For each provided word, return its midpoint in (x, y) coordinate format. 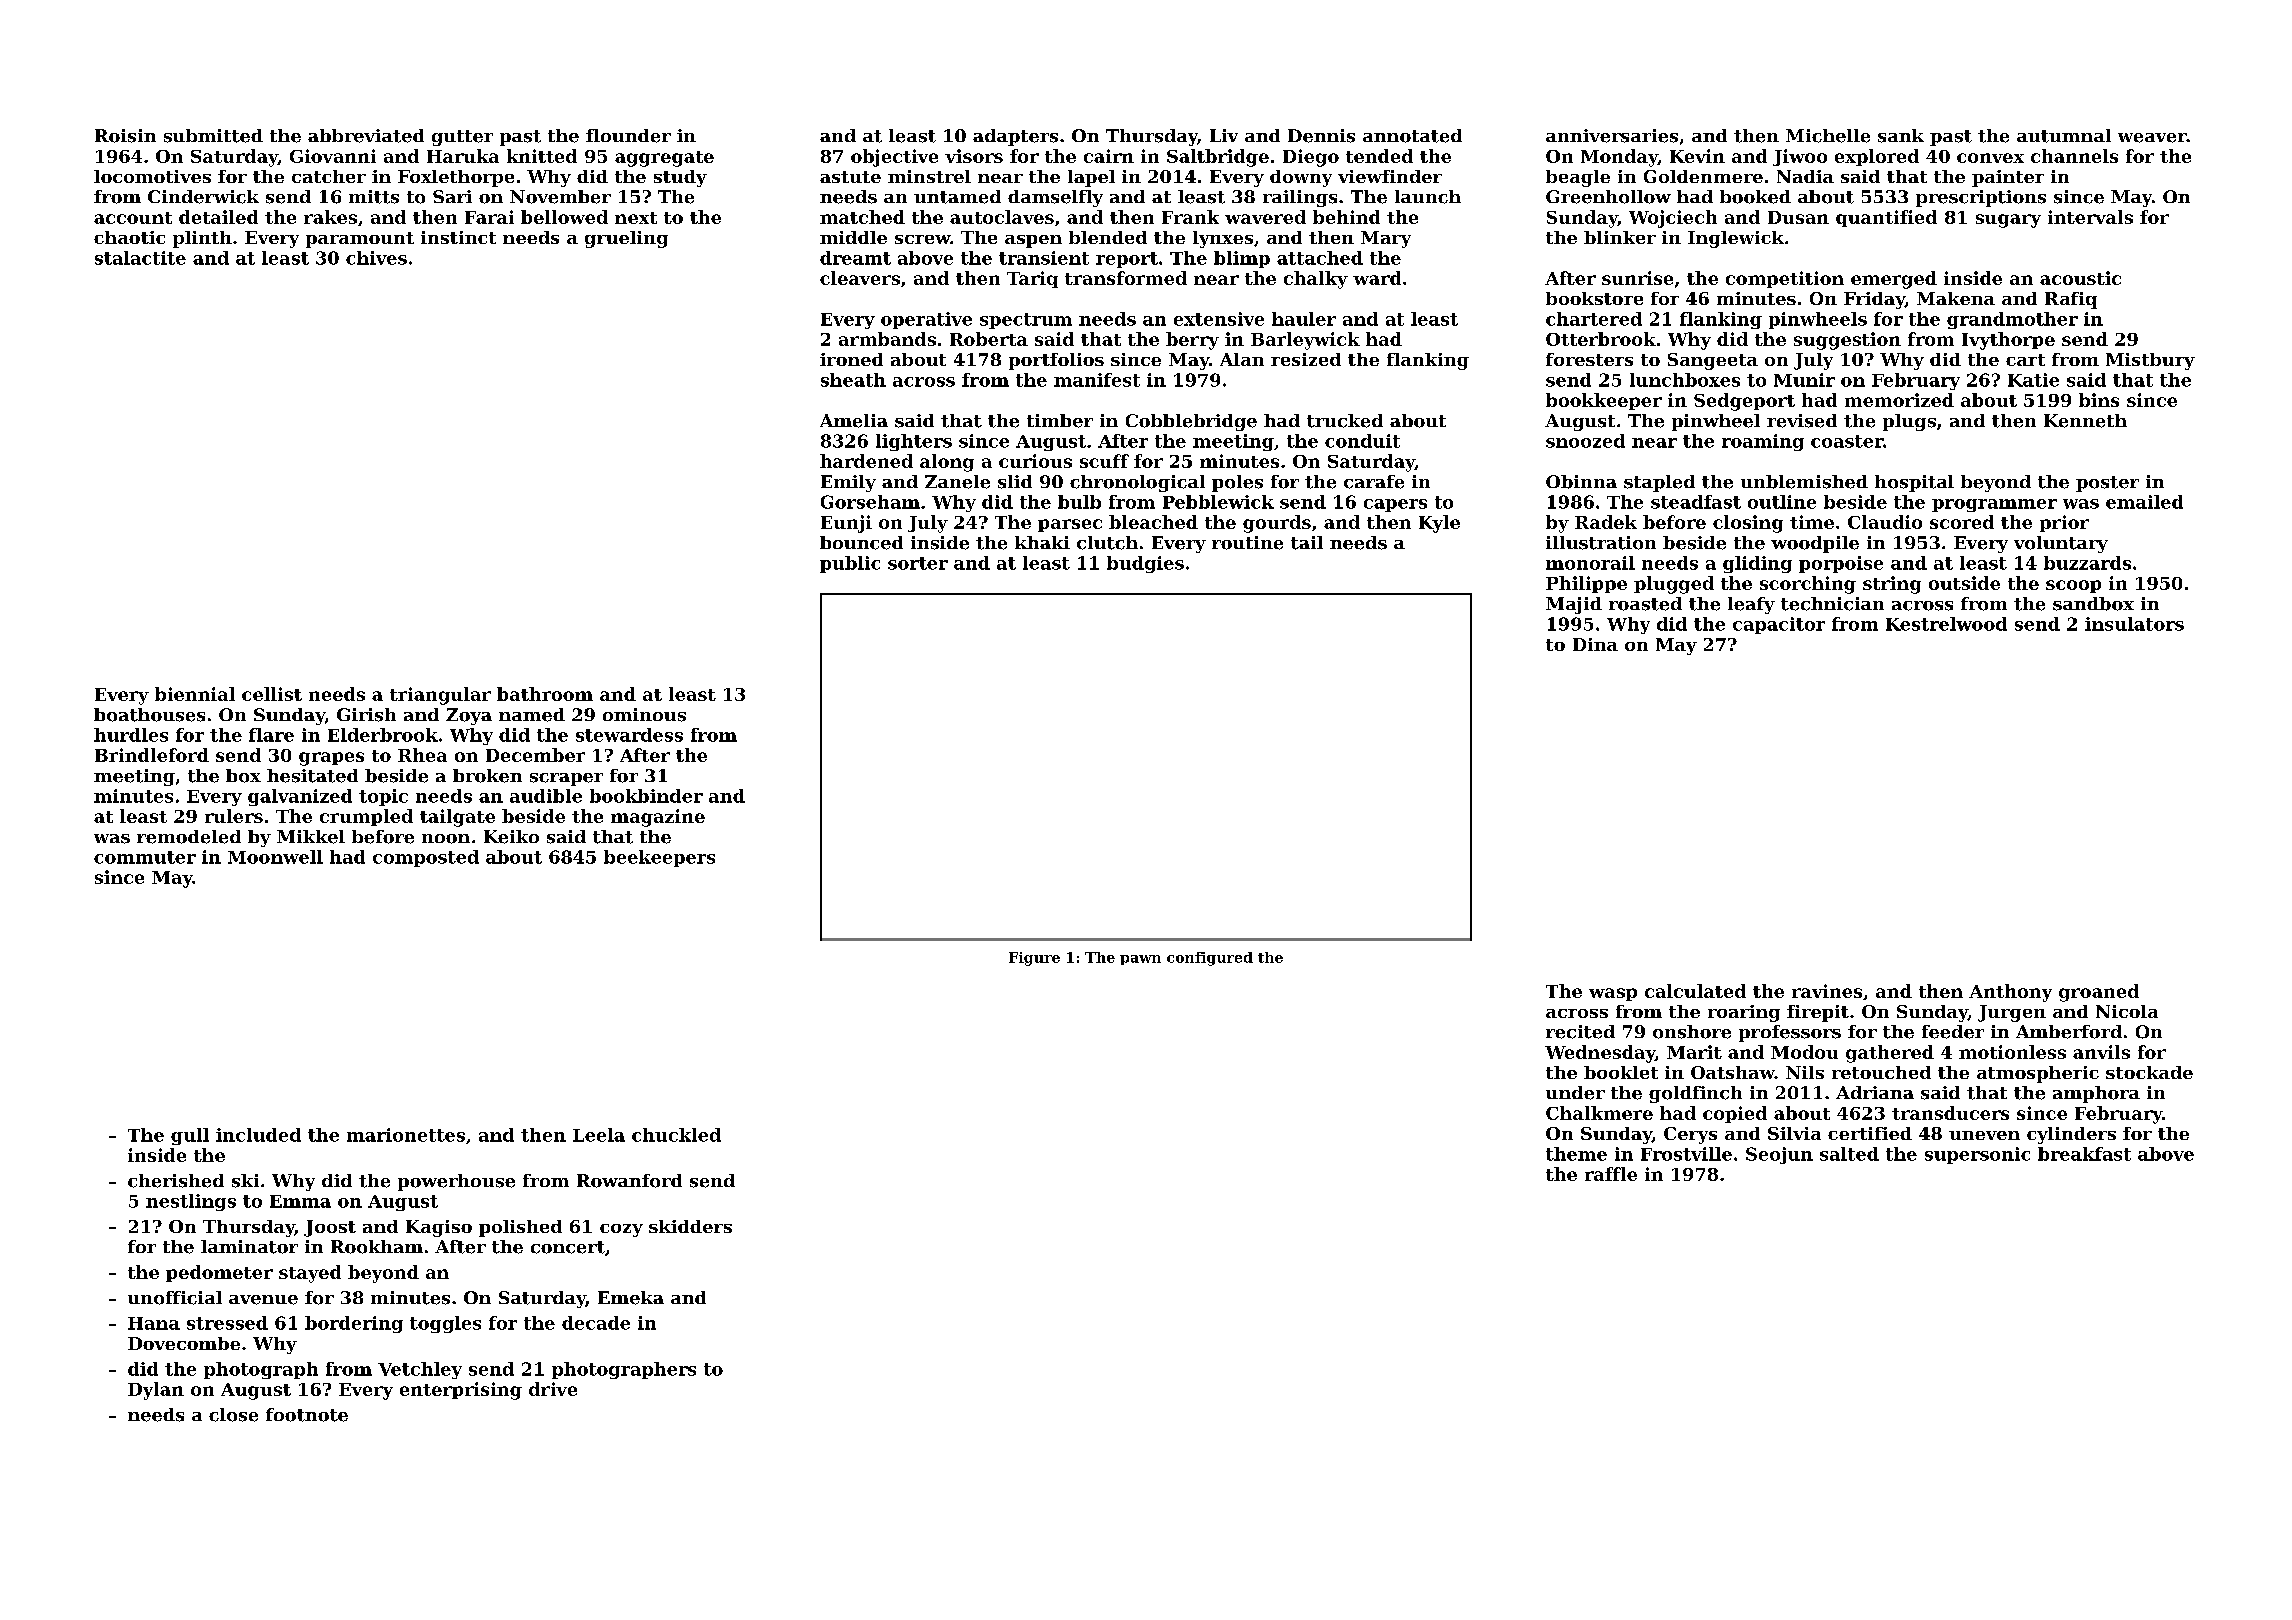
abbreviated (366, 136)
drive (553, 1389)
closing (1748, 524)
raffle (1611, 1174)
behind (1346, 217)
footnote (307, 1415)
